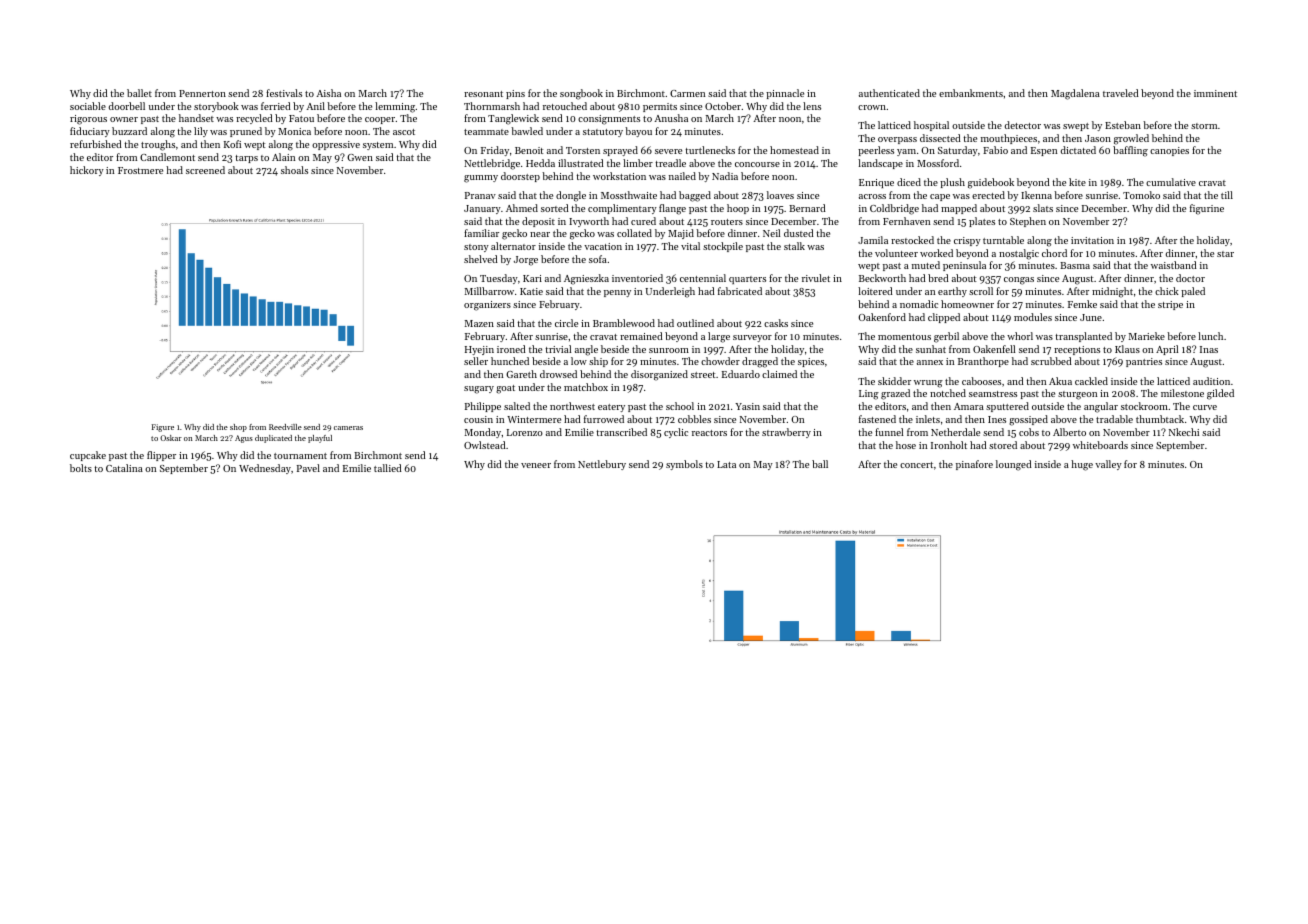 The height and width of the document is (924, 1308). I want to click on resonant, so click(483, 94).
